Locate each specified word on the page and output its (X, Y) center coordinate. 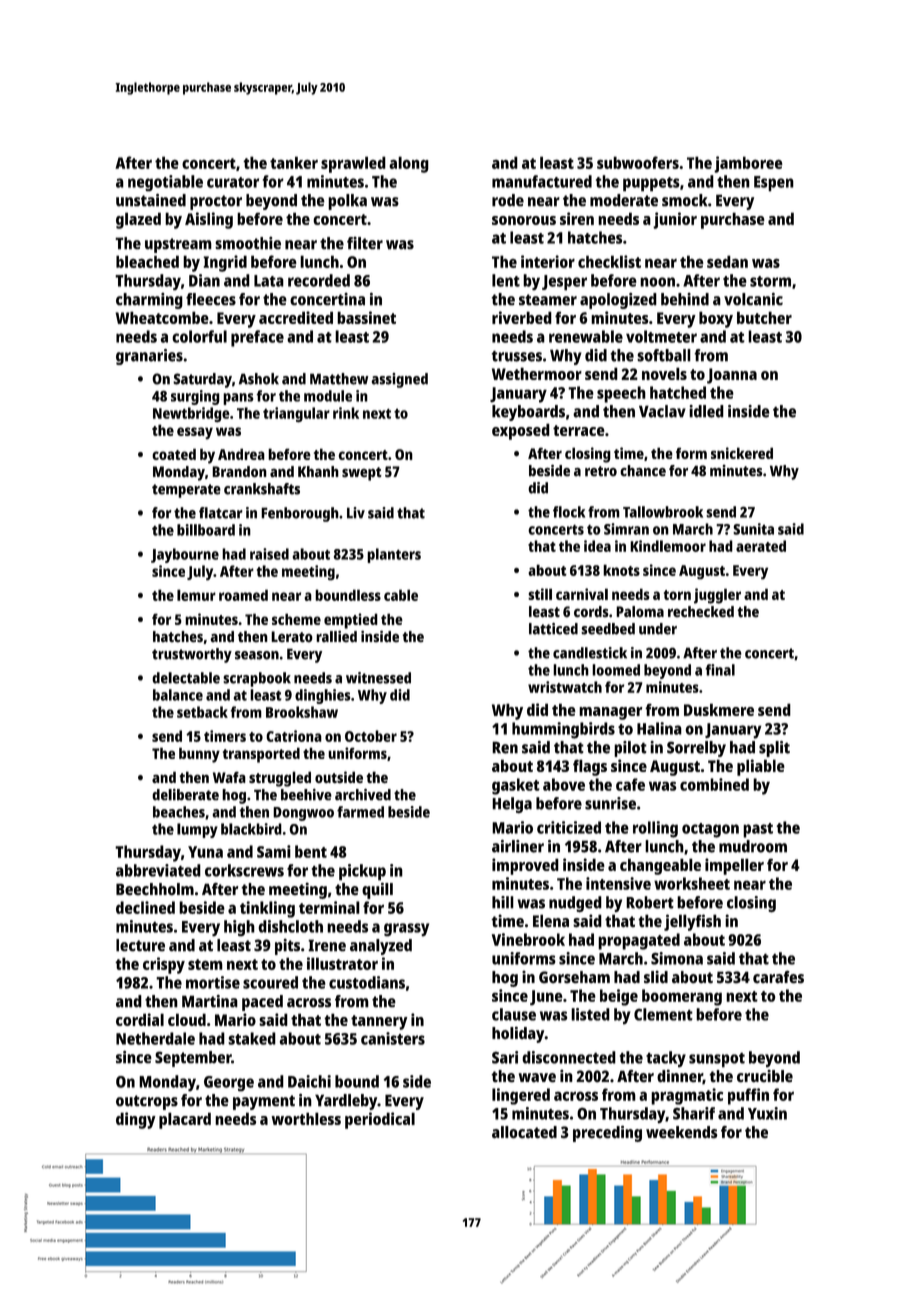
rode (508, 200)
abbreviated (158, 870)
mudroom (753, 846)
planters (394, 555)
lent (506, 280)
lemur (196, 595)
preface (257, 338)
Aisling (209, 220)
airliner (518, 846)
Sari (505, 1057)
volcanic (753, 299)
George (229, 1084)
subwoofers (638, 162)
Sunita (753, 529)
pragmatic (687, 1096)
